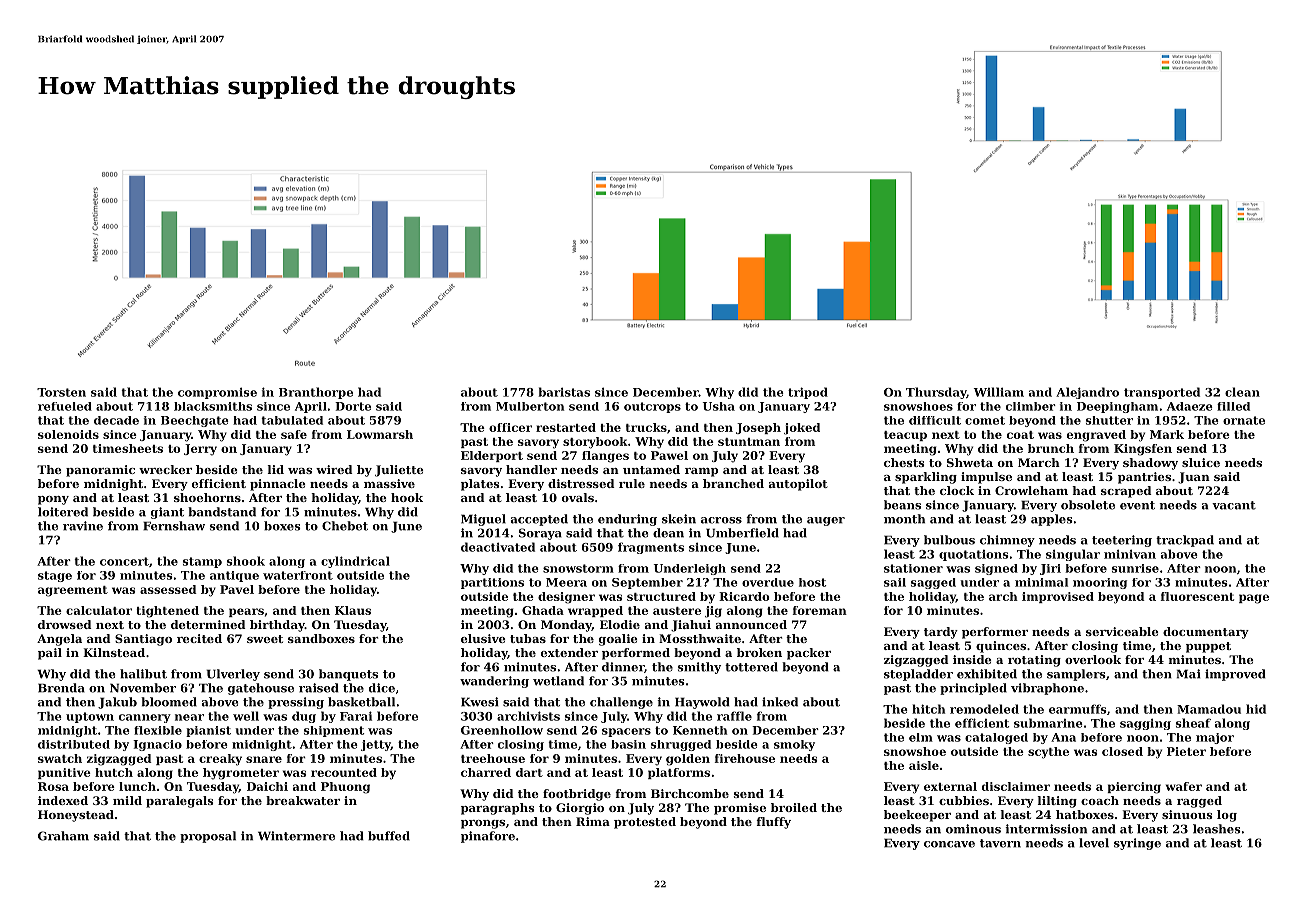 Image resolution: width=1308 pixels, height=924 pixels. What do you see at coordinates (63, 836) in the screenshot?
I see `Graham` at bounding box center [63, 836].
